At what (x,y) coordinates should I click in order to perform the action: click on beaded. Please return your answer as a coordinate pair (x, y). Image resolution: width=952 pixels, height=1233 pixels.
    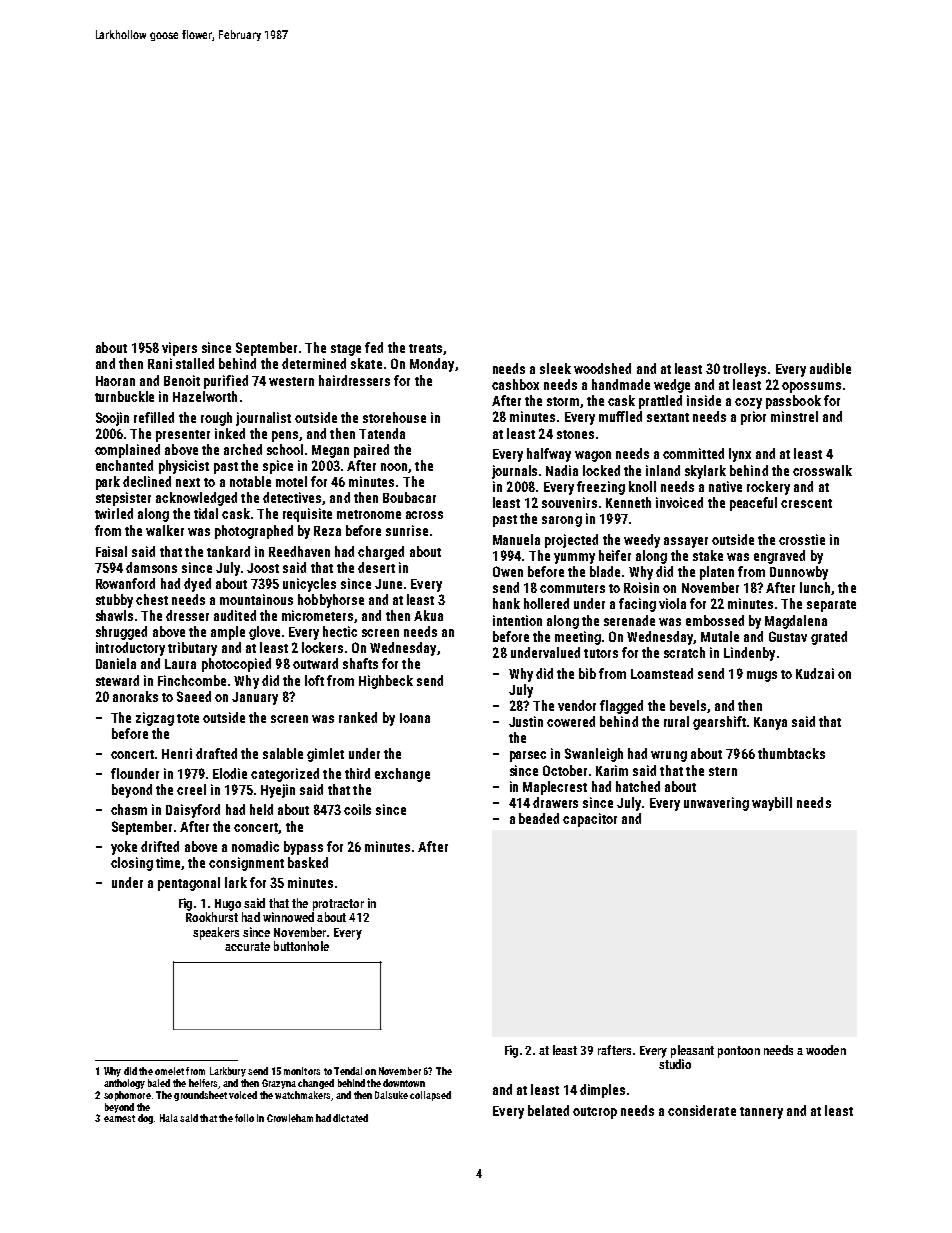
    Looking at the image, I should click on (539, 818).
